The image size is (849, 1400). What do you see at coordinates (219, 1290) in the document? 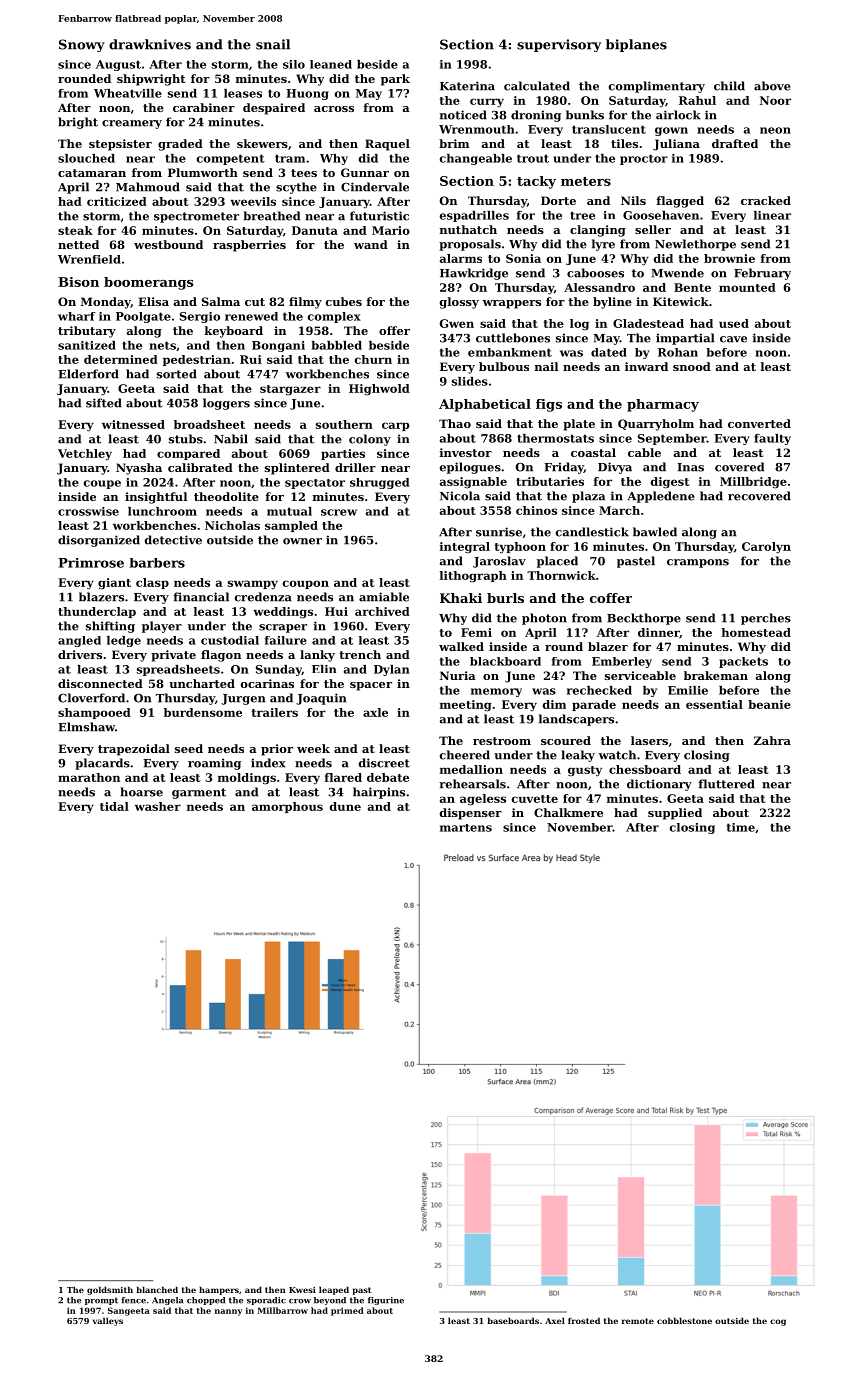
I see `hampers` at bounding box center [219, 1290].
